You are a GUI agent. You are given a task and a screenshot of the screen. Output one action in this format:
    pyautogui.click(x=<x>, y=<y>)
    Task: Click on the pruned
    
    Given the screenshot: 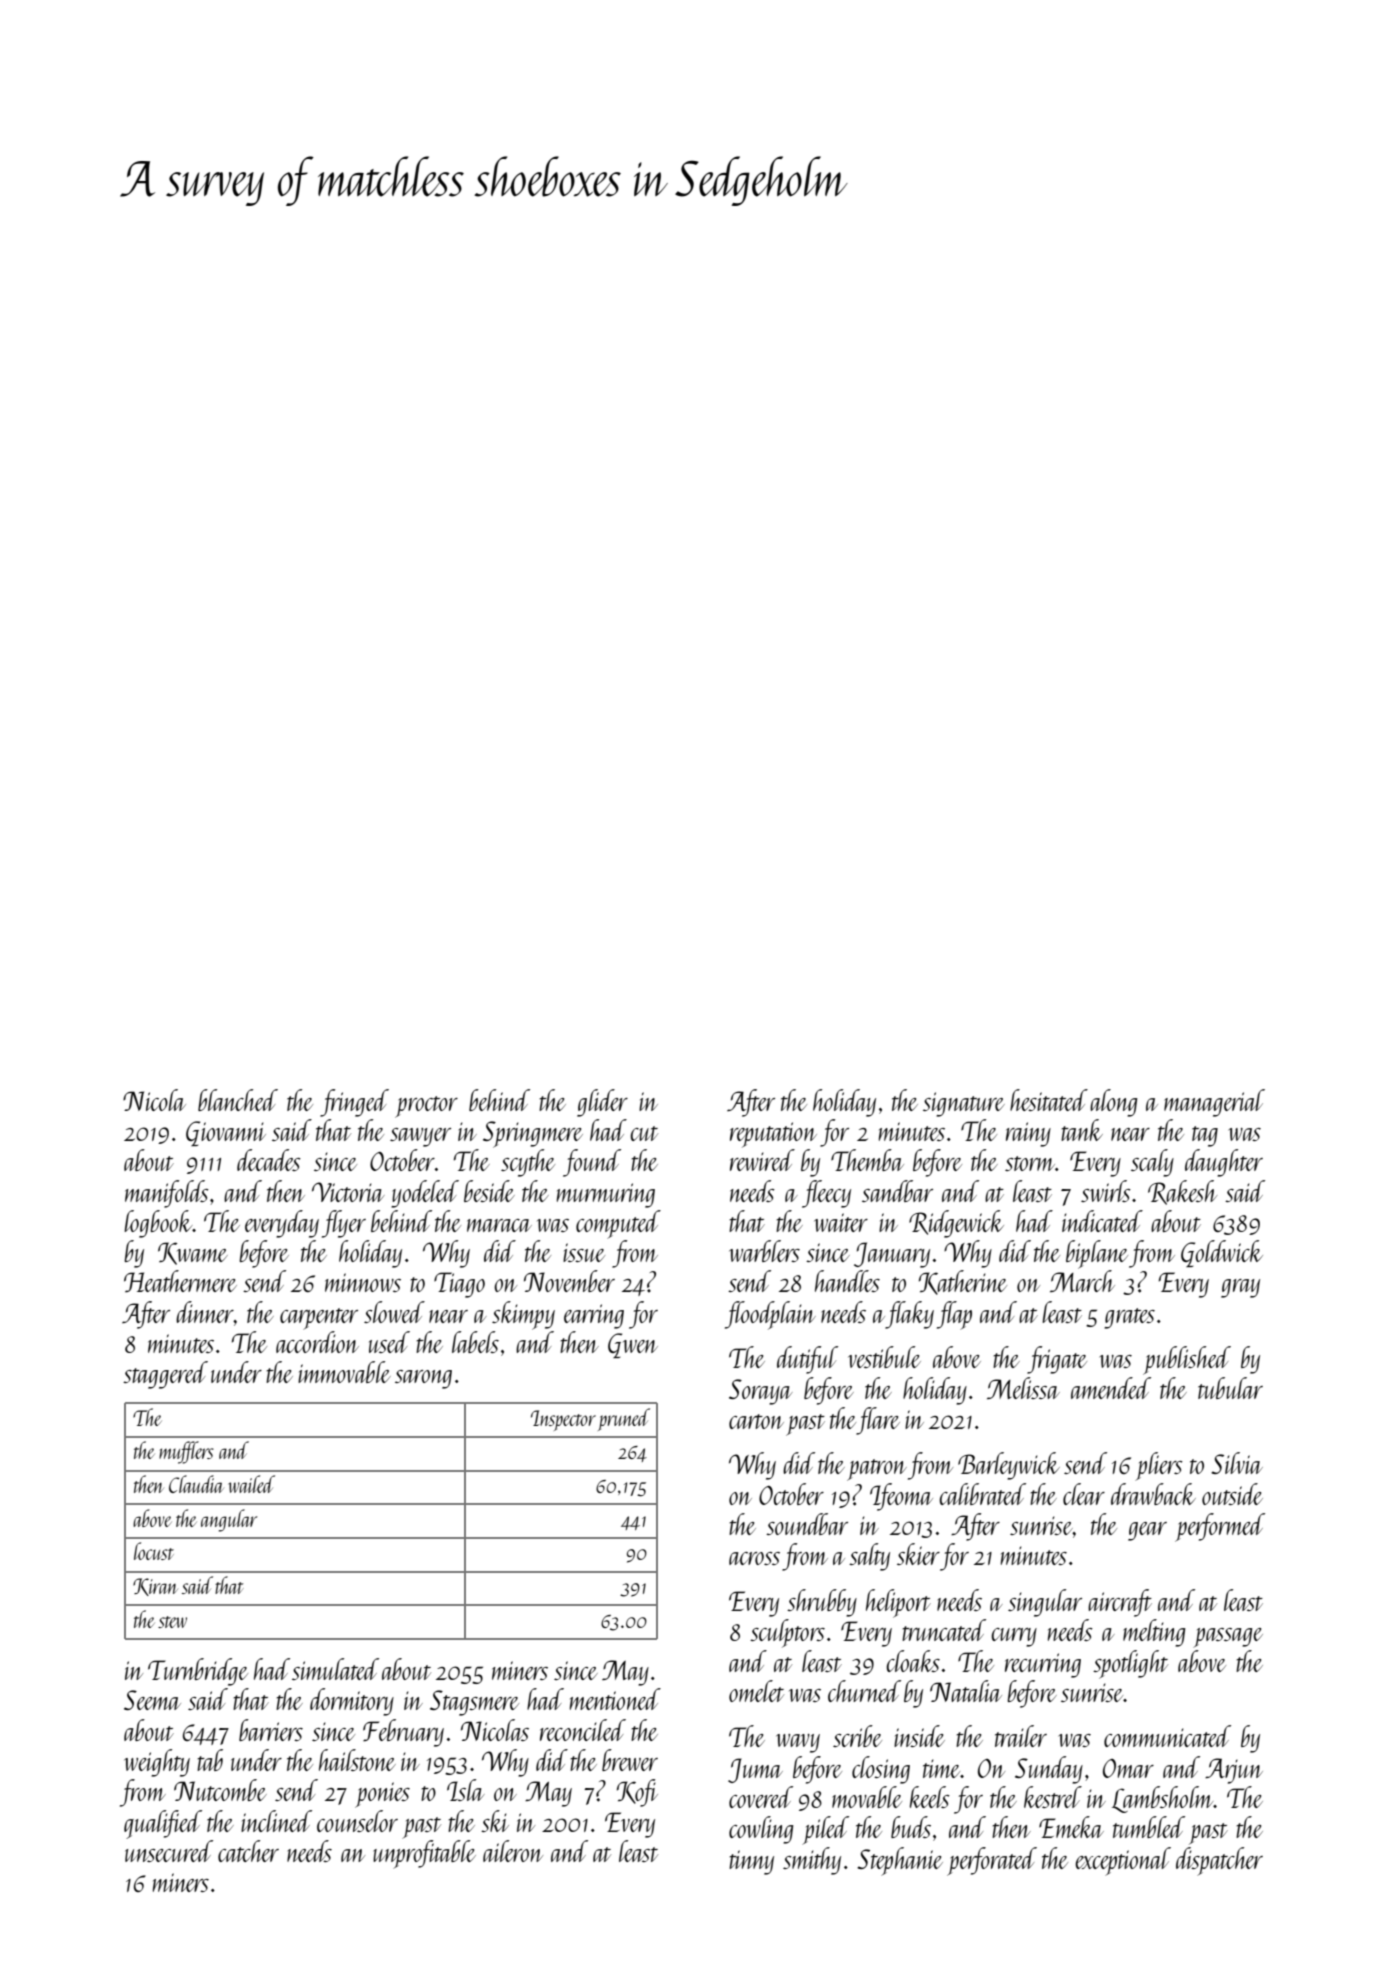 What is the action you would take?
    pyautogui.click(x=624, y=1419)
